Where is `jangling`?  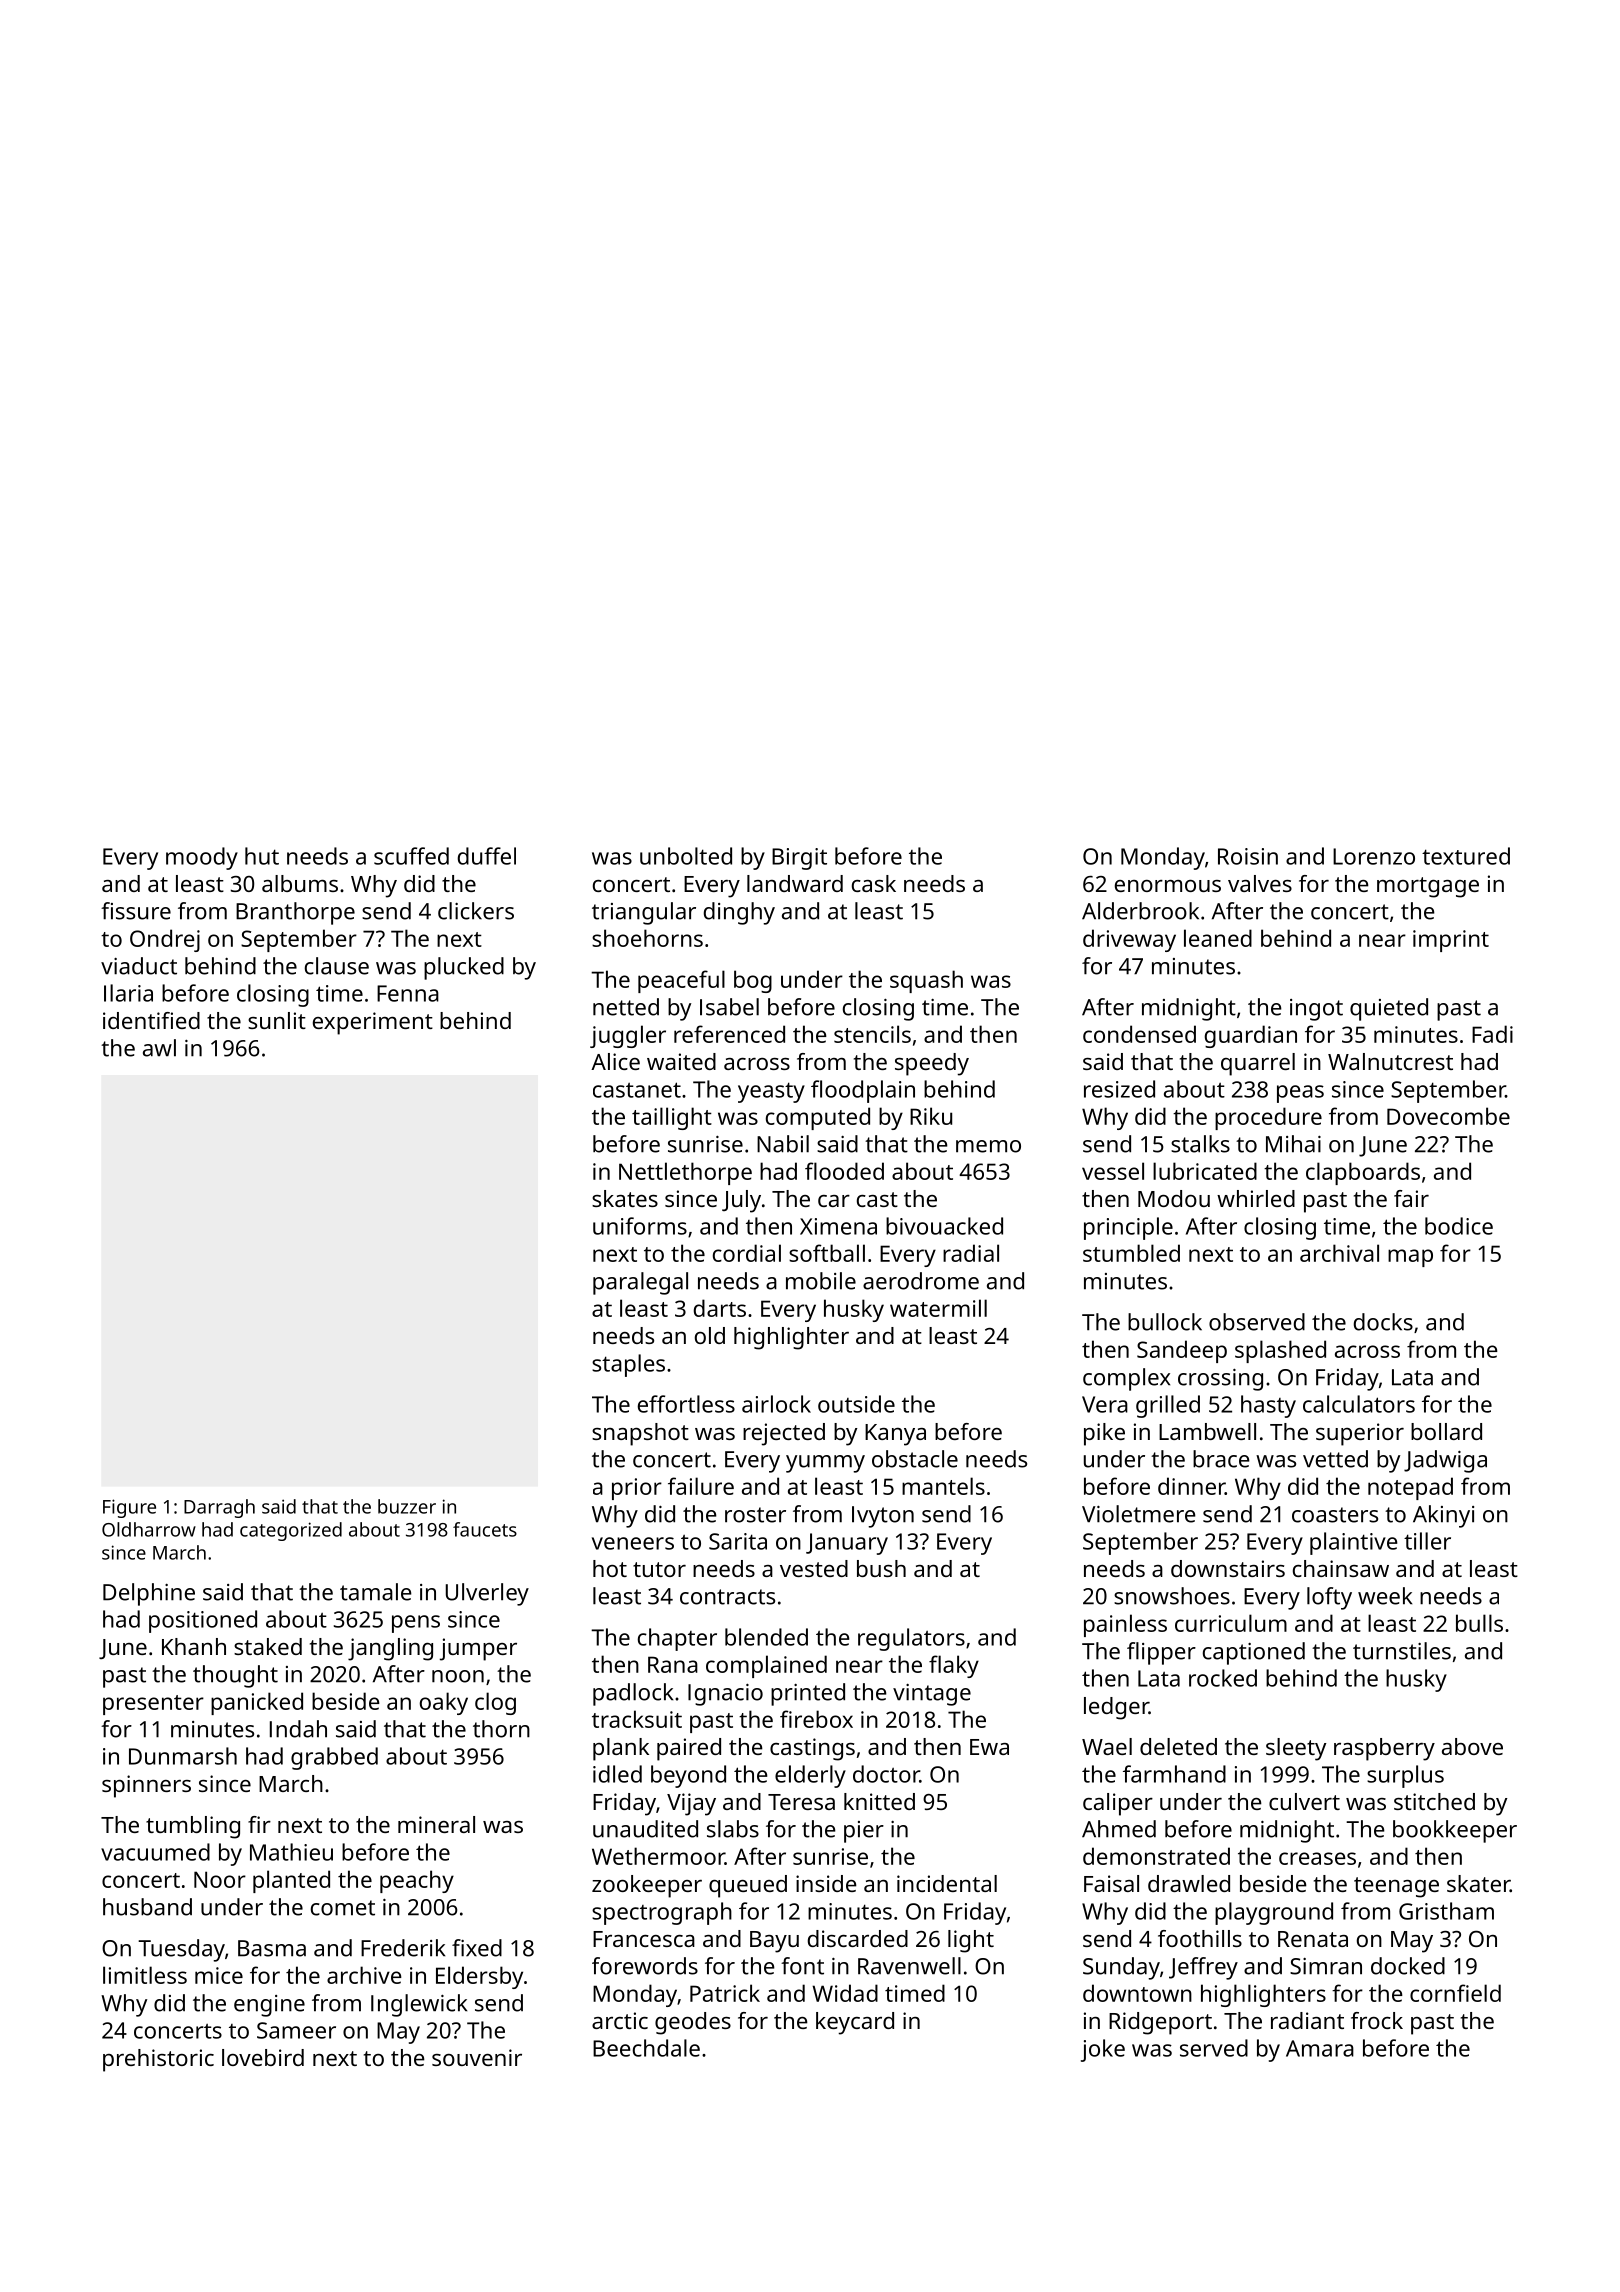
jangling is located at coordinates (390, 1649).
